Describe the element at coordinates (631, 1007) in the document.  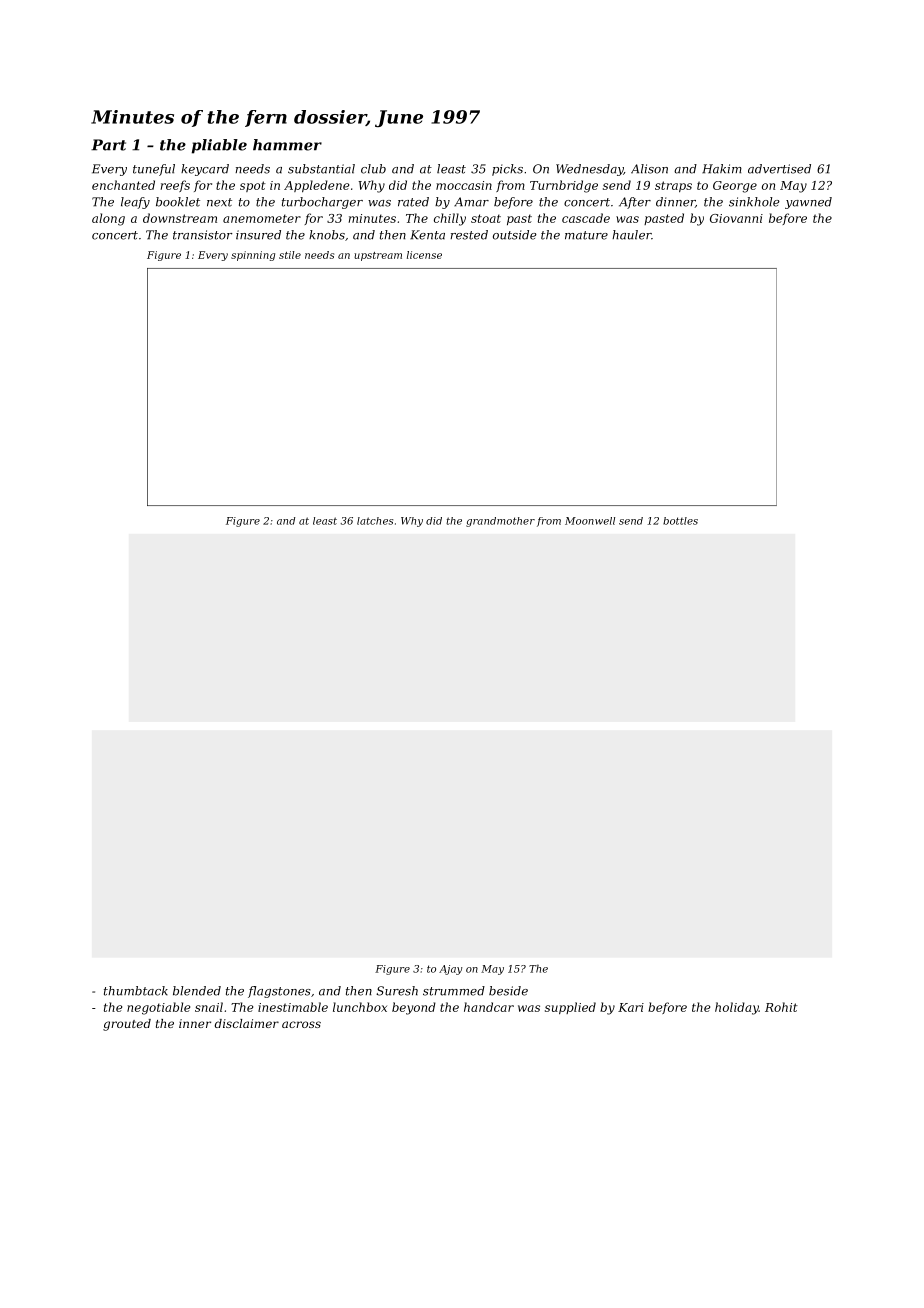
I see `Kari` at that location.
